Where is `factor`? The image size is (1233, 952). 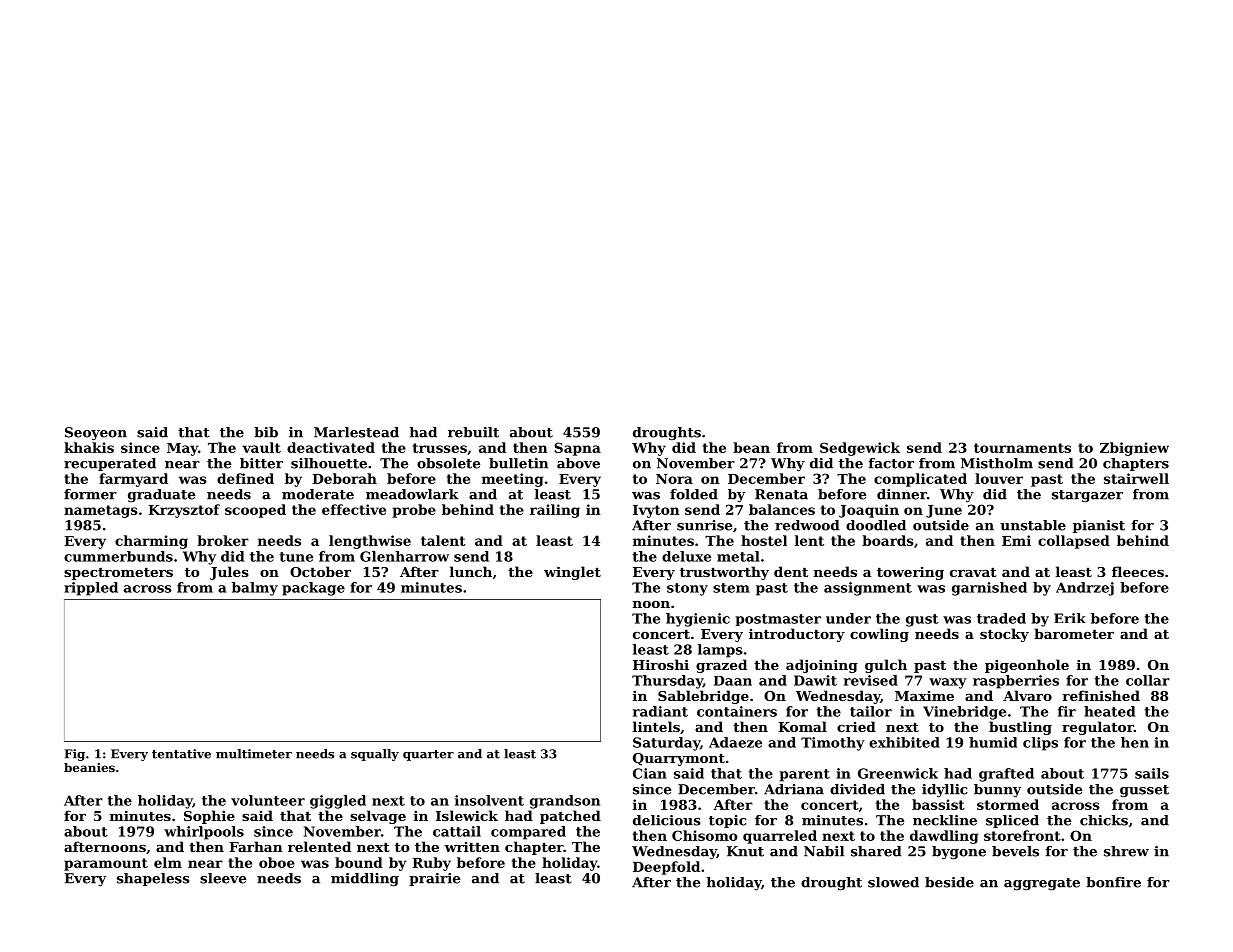
factor is located at coordinates (891, 463).
